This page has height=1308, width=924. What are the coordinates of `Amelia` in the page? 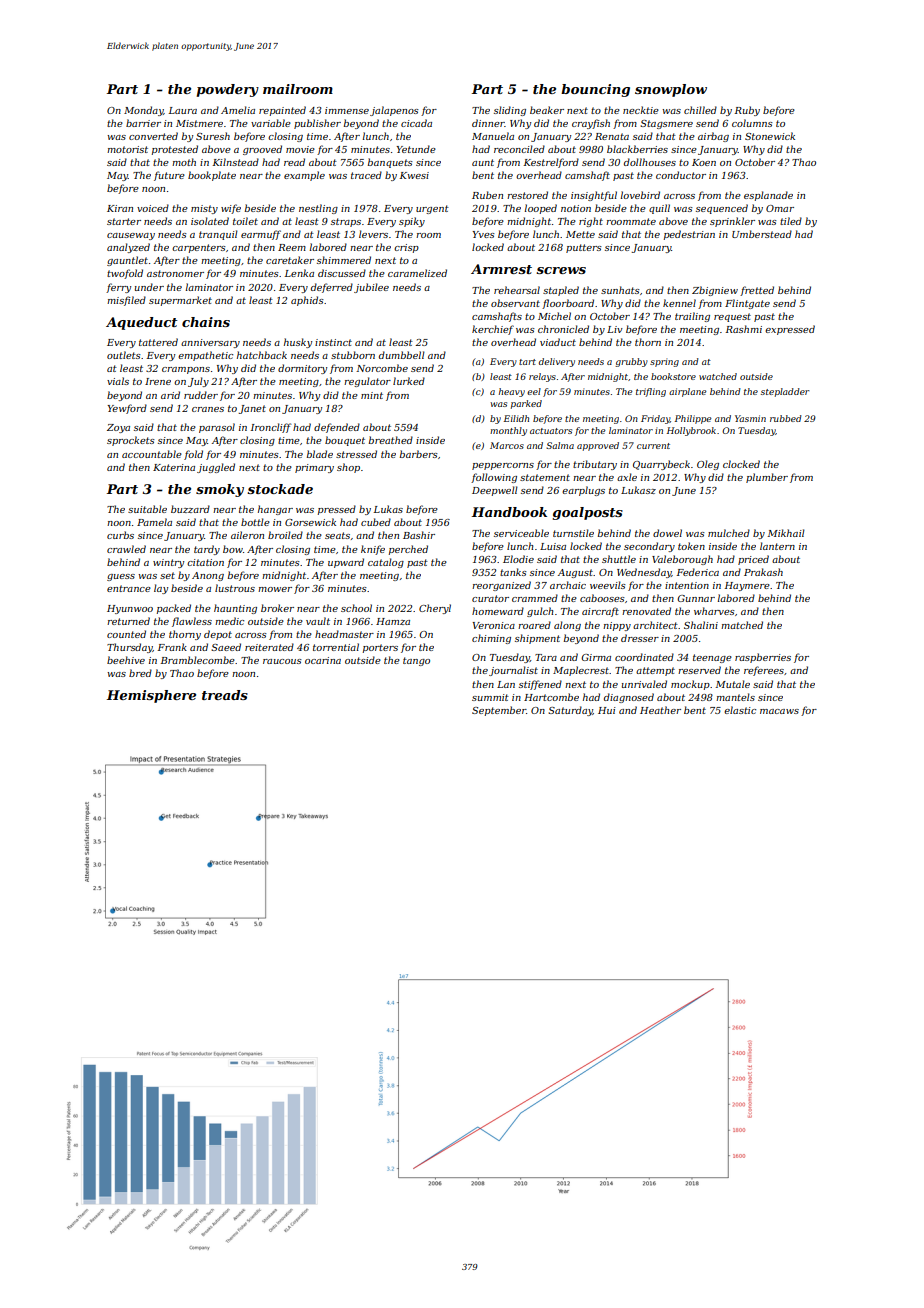 It's located at (238, 110).
